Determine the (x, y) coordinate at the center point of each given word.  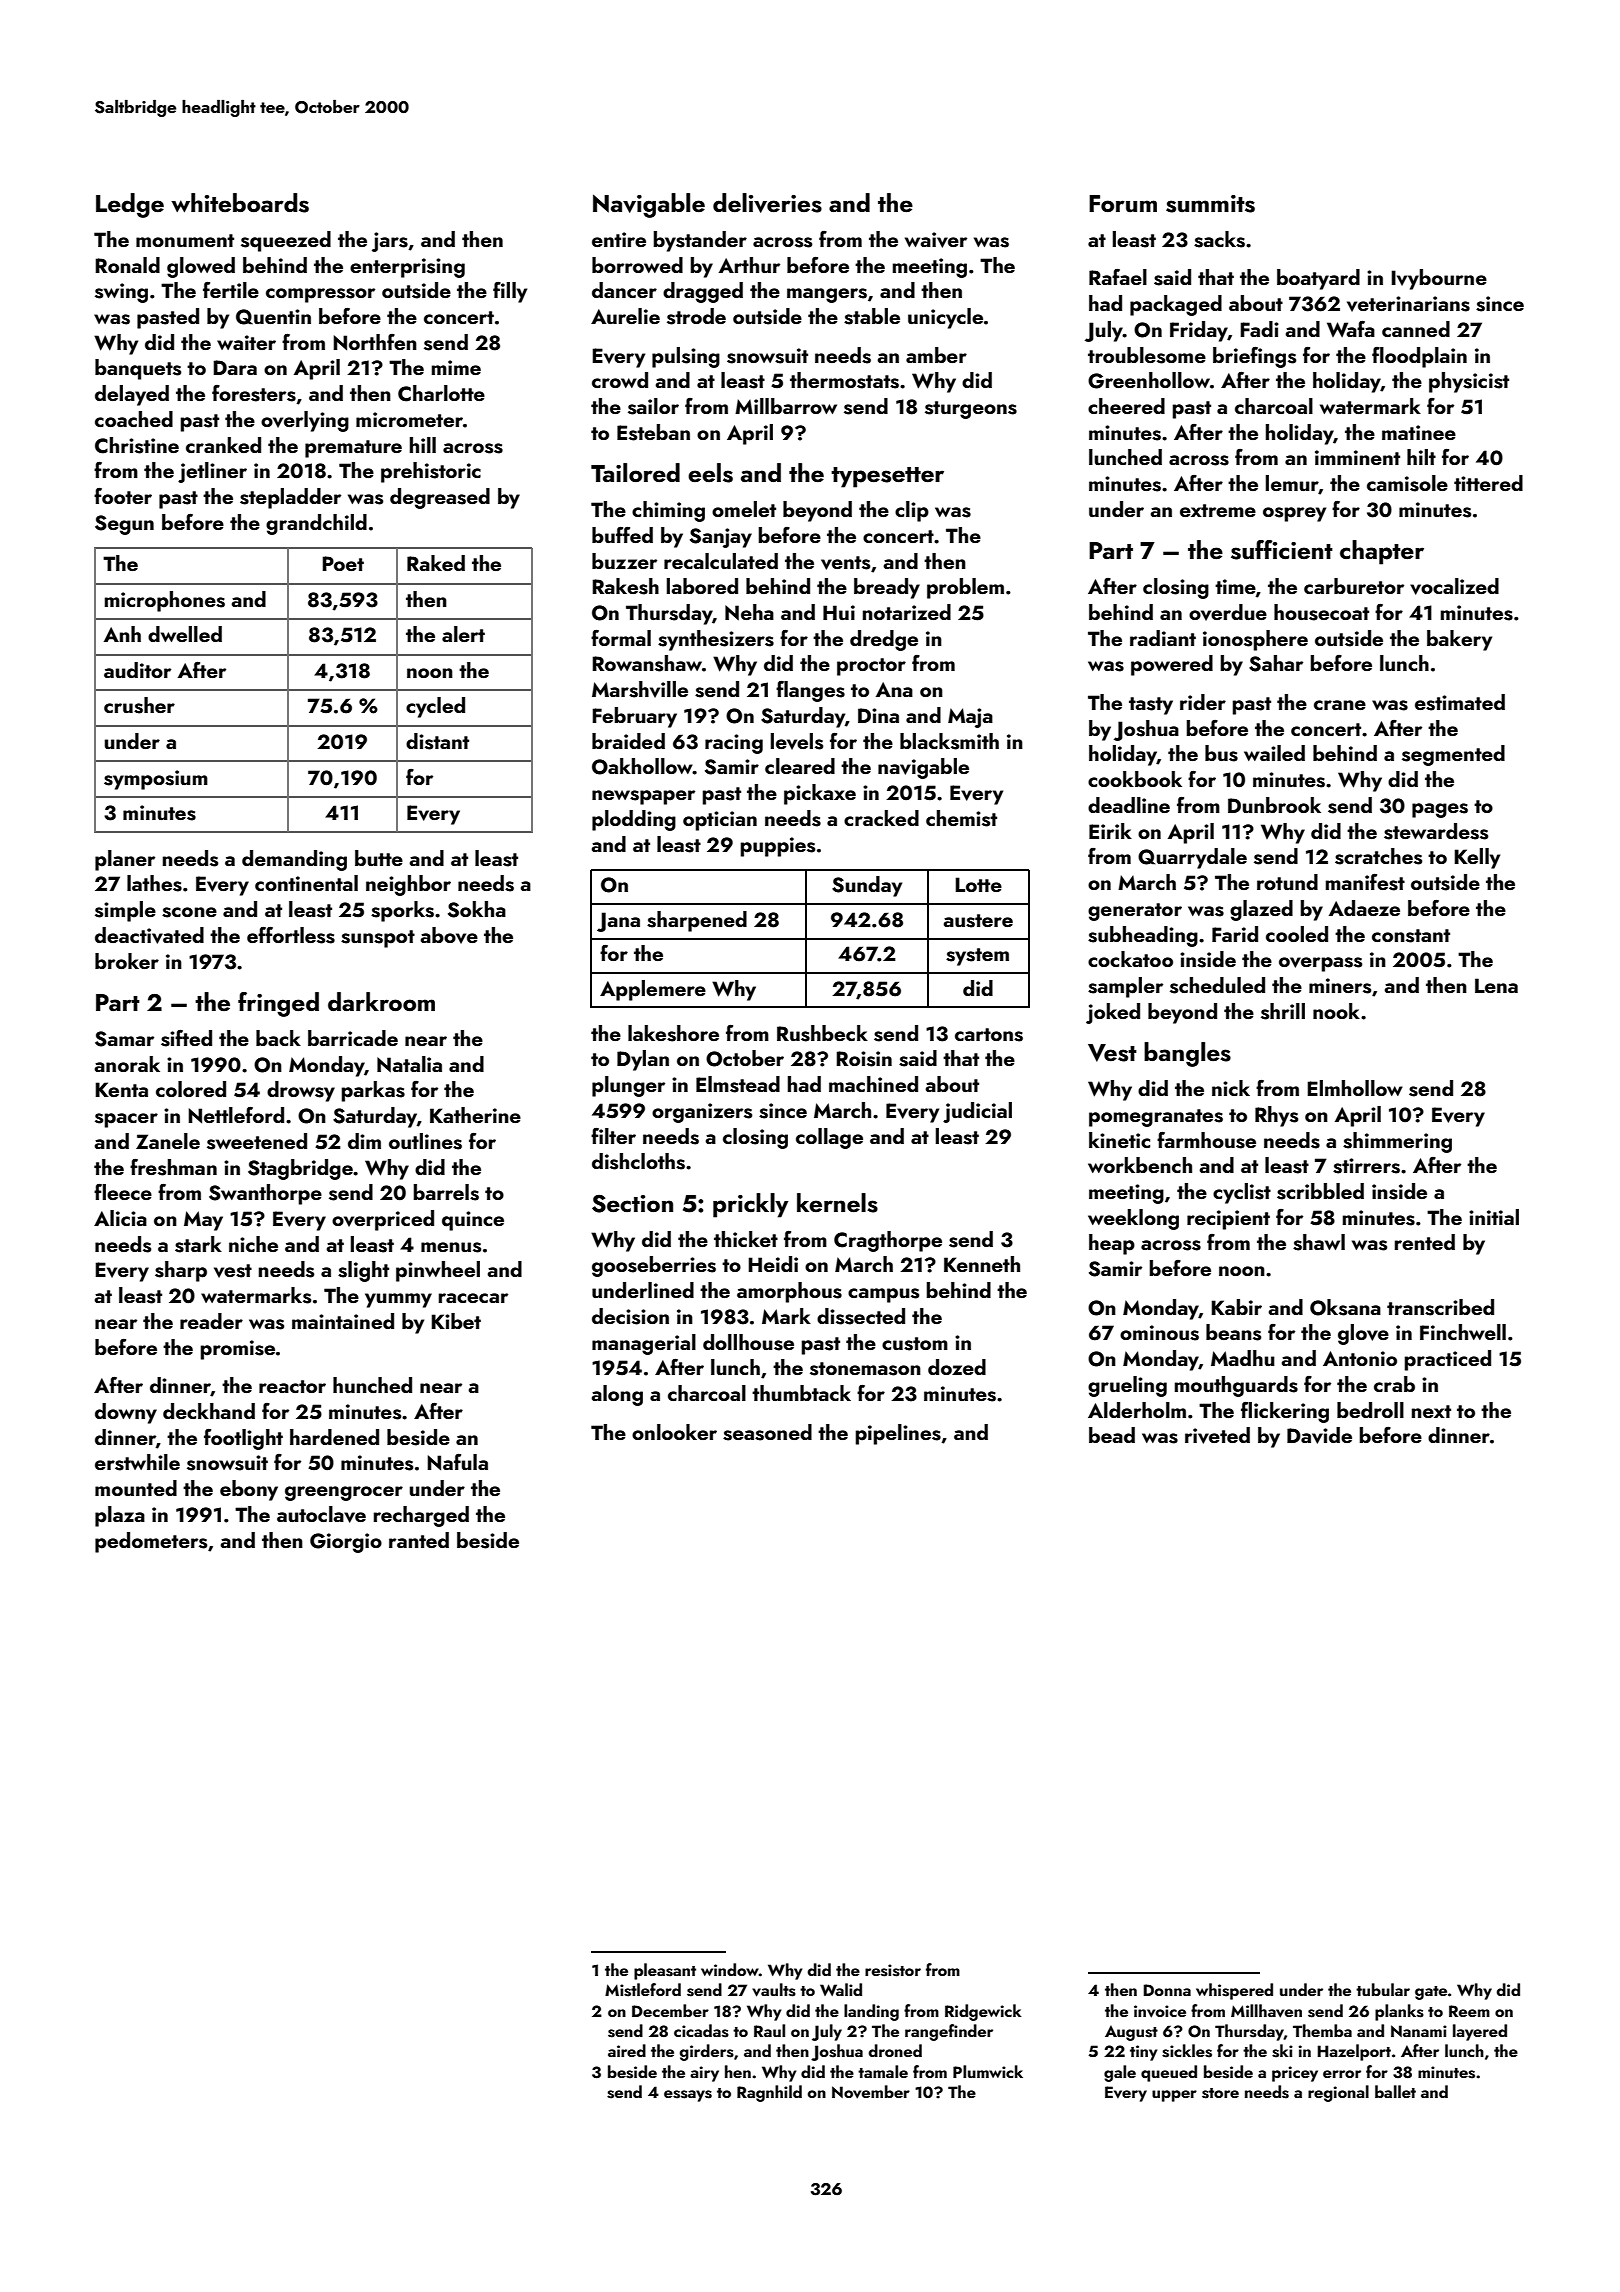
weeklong (1133, 1219)
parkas (373, 1091)
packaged (1176, 305)
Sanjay (721, 538)
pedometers (151, 1542)
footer (123, 495)
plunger (628, 1086)
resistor (893, 1970)
